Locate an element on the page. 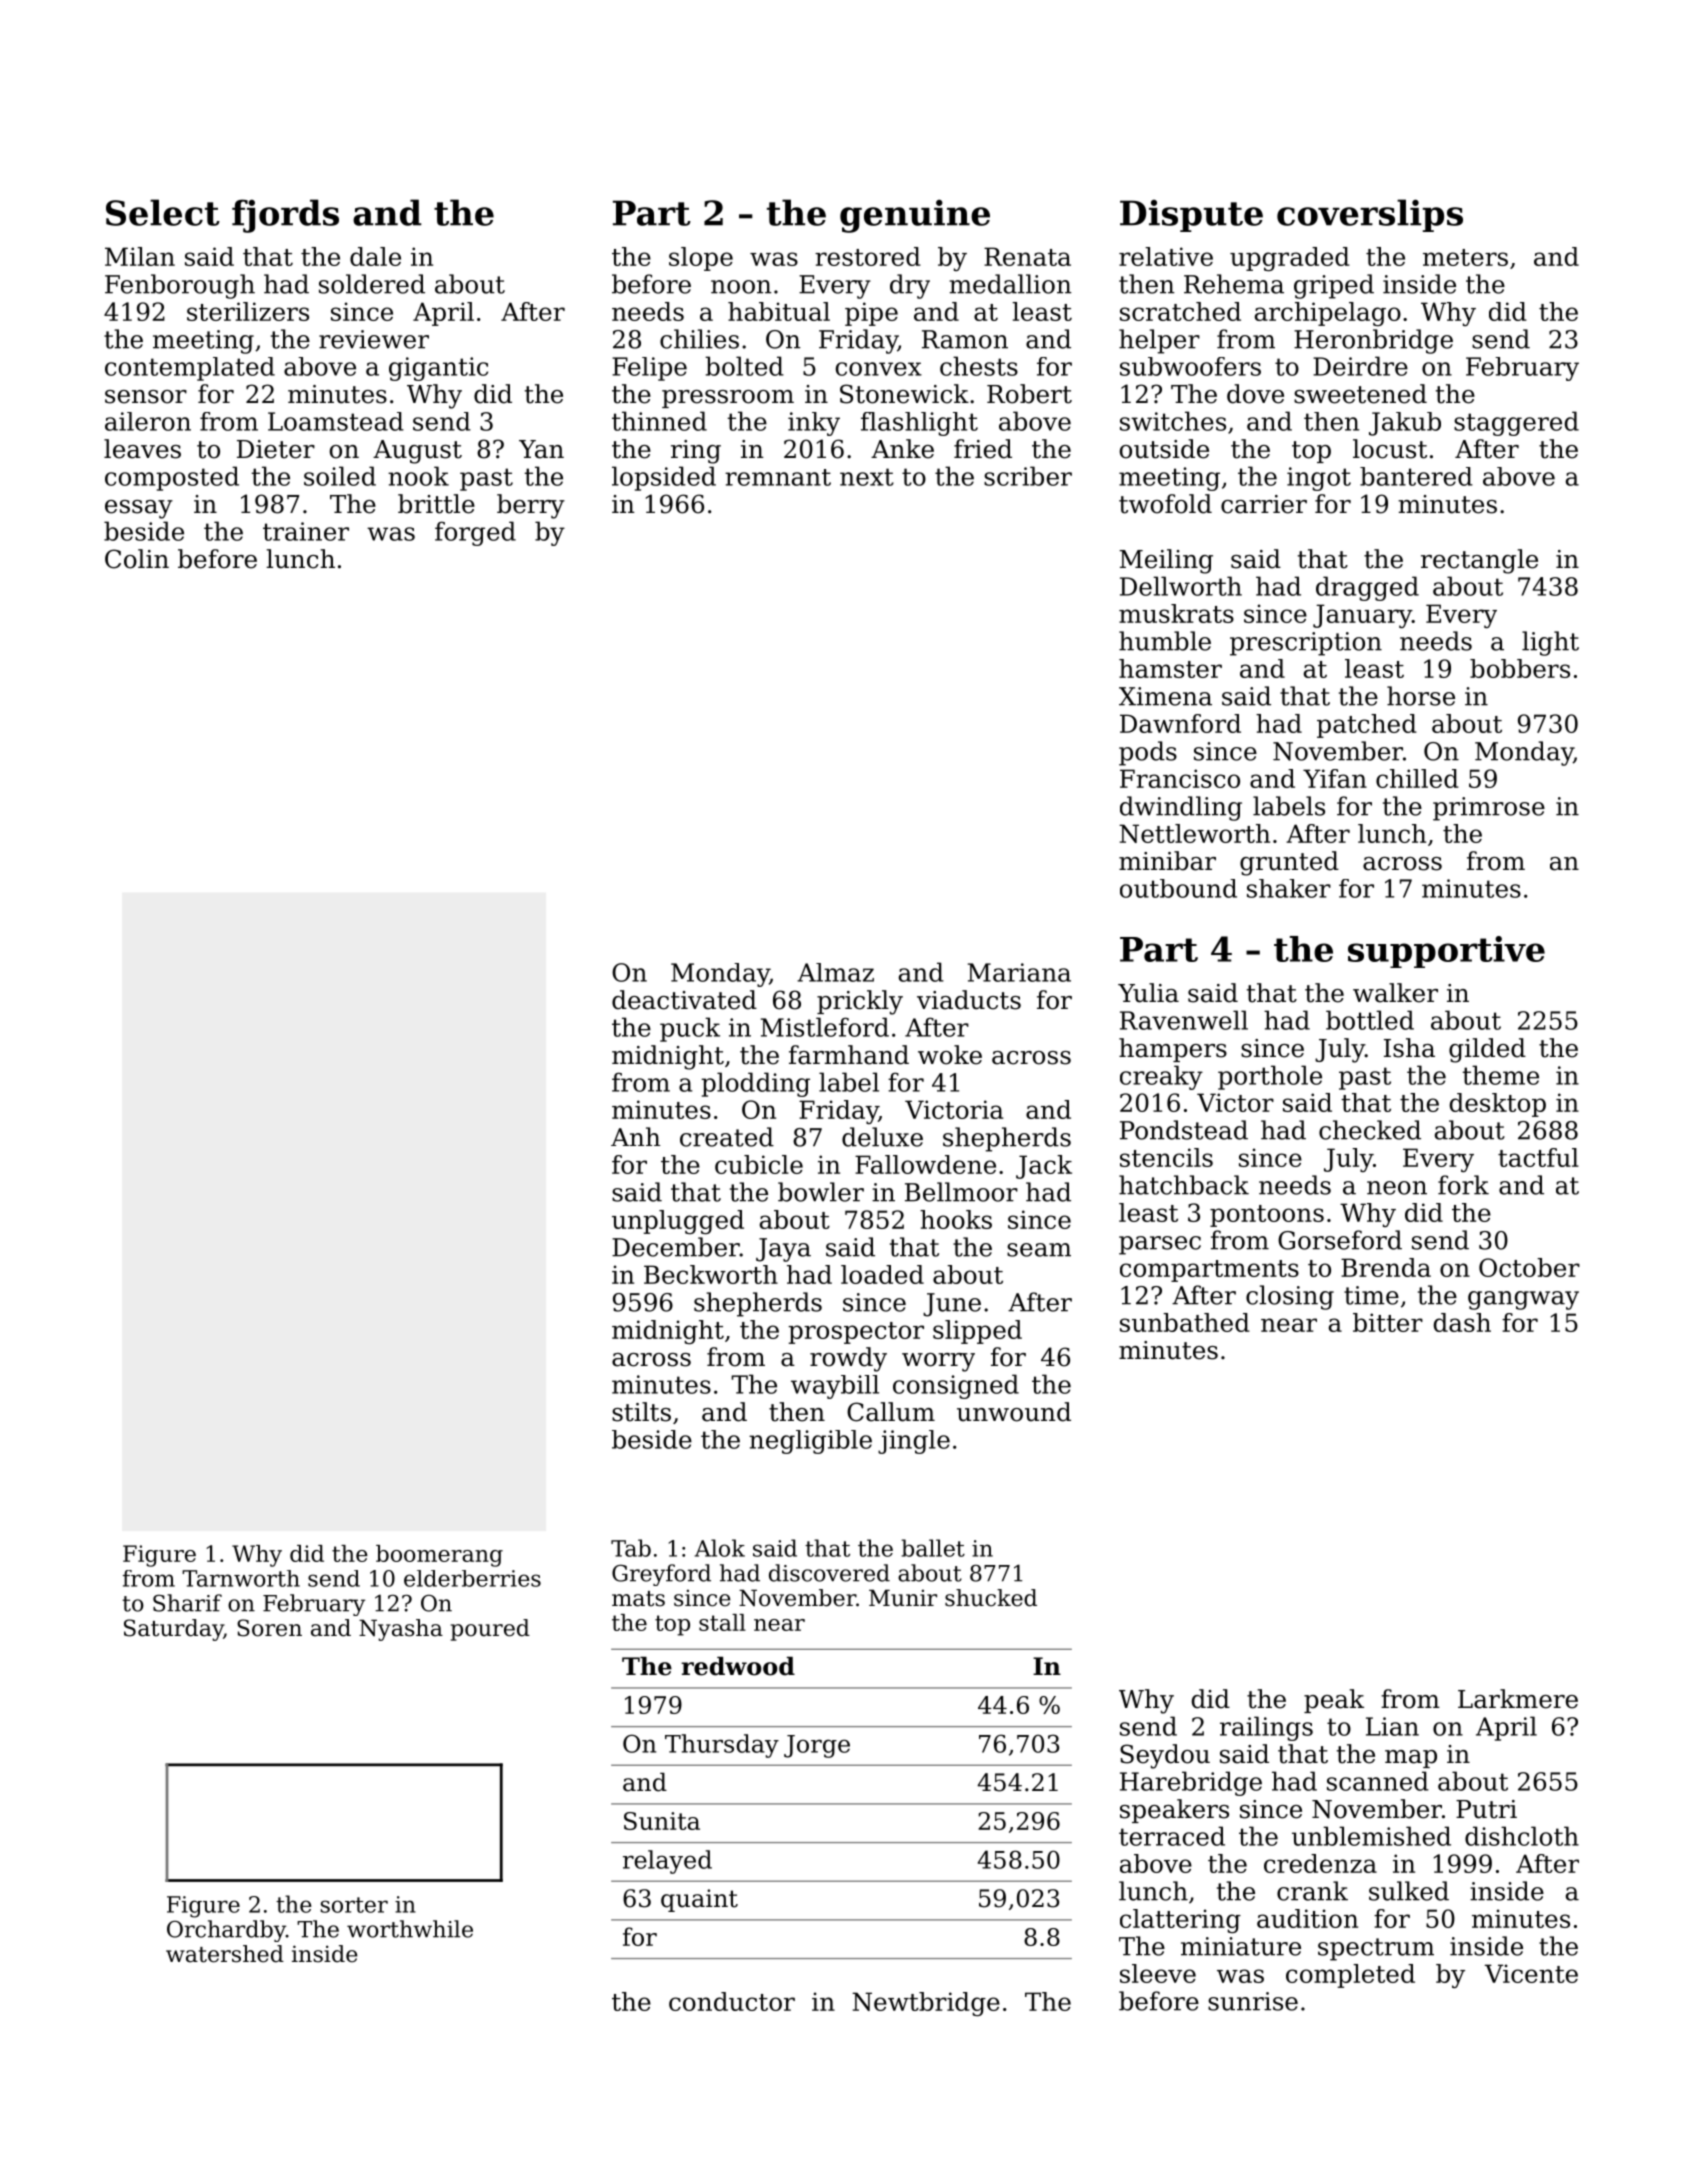 The height and width of the image is (2178, 1683). meters is located at coordinates (1465, 257).
